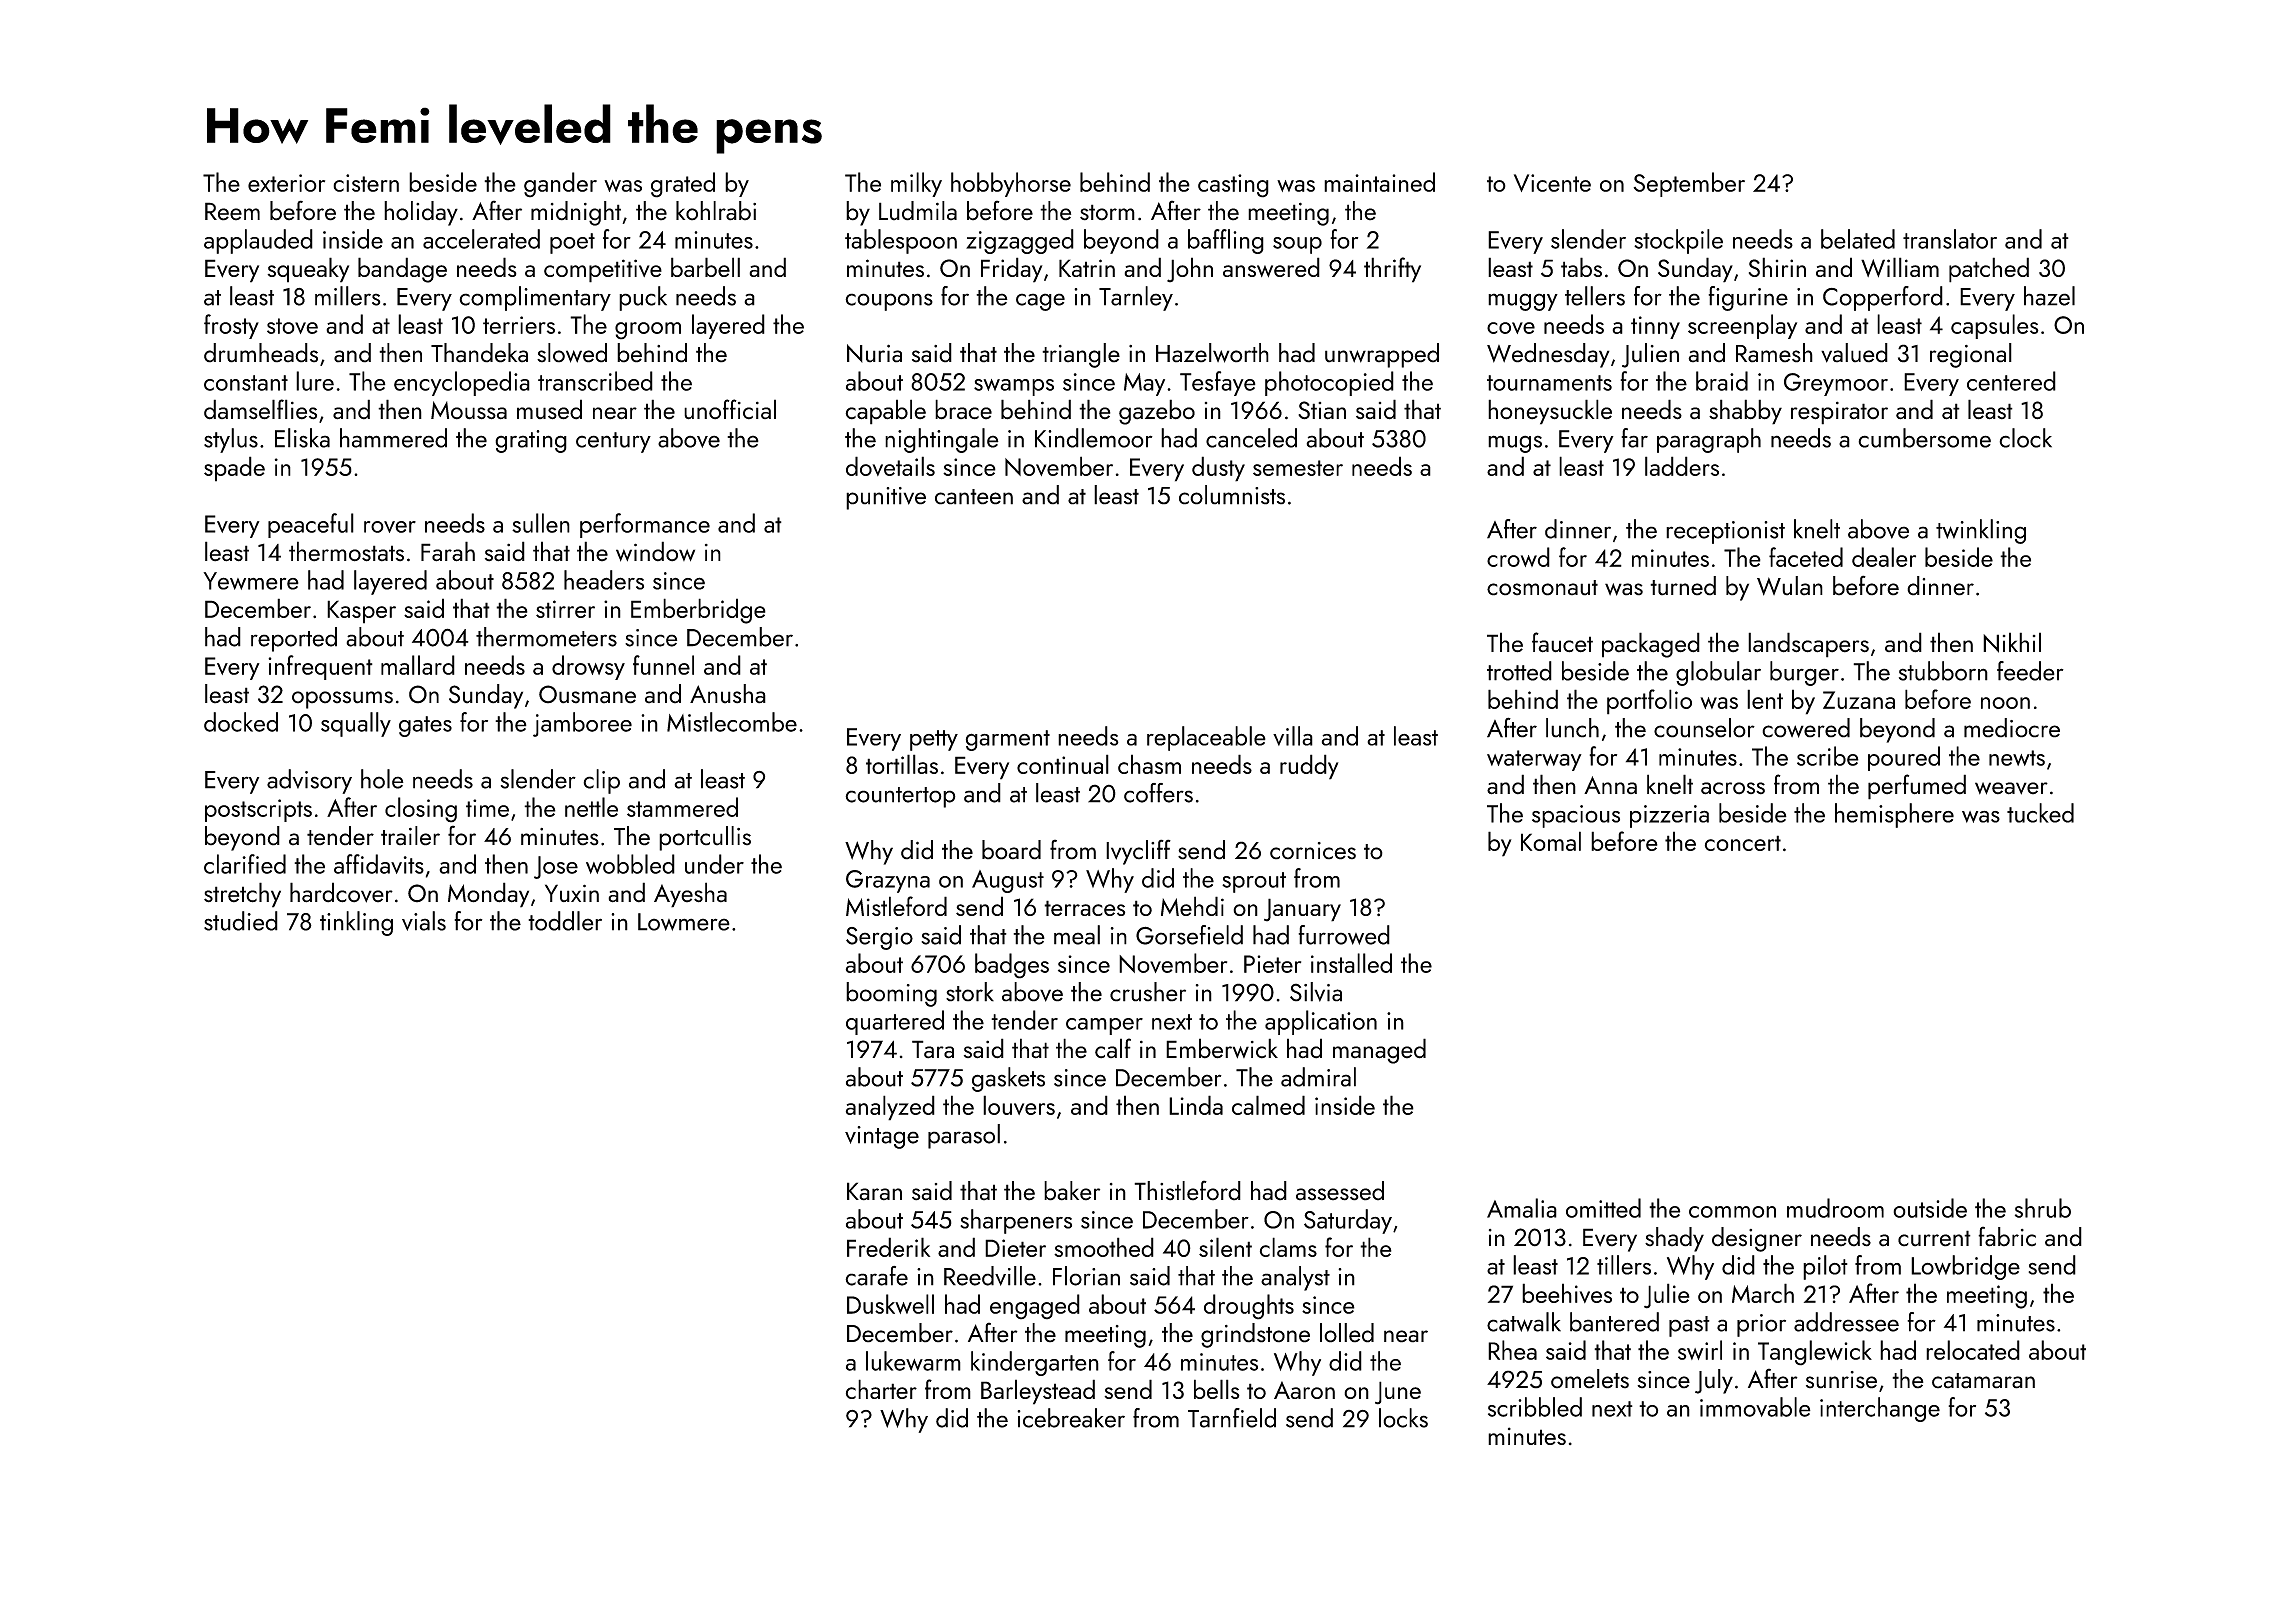 Image resolution: width=2292 pixels, height=1620 pixels. Describe the element at coordinates (1011, 184) in the screenshot. I see `hobbyhorse` at that location.
